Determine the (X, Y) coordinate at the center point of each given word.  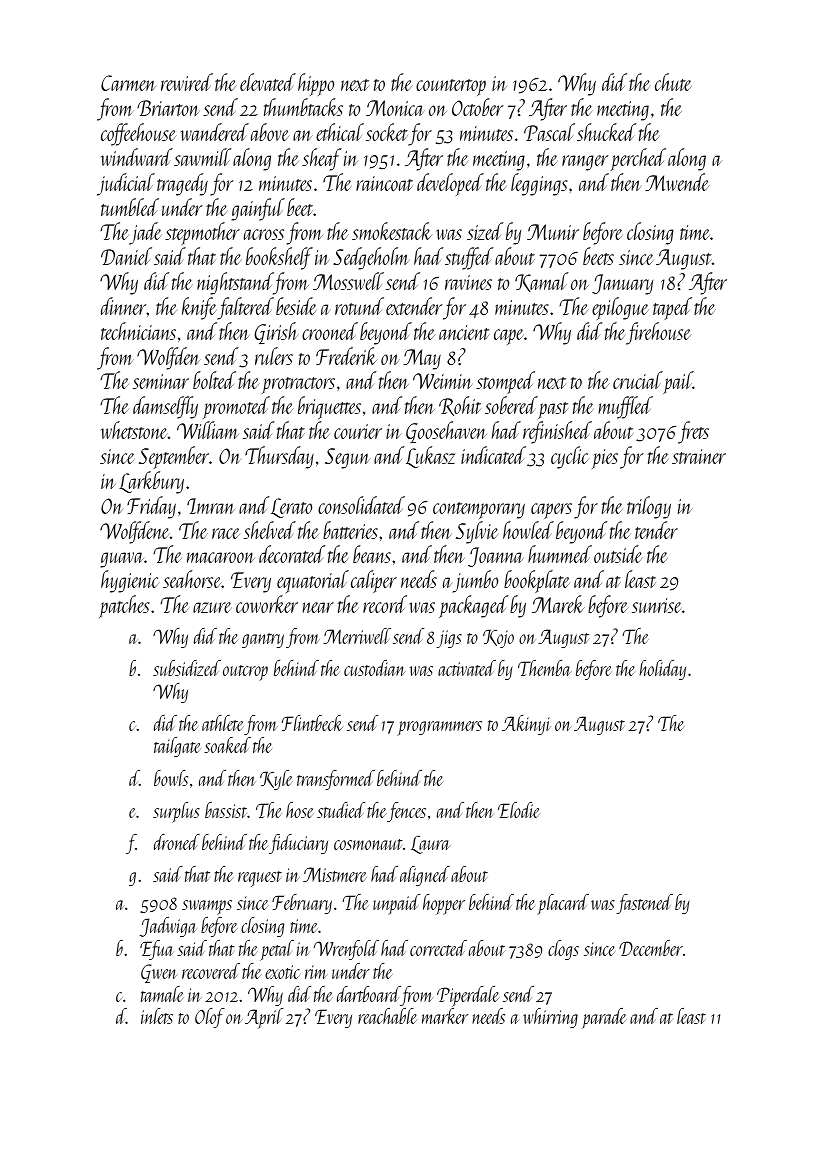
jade (145, 233)
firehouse (658, 333)
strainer (699, 456)
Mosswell (348, 281)
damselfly (165, 407)
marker (445, 1016)
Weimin (442, 381)
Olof (210, 1018)
